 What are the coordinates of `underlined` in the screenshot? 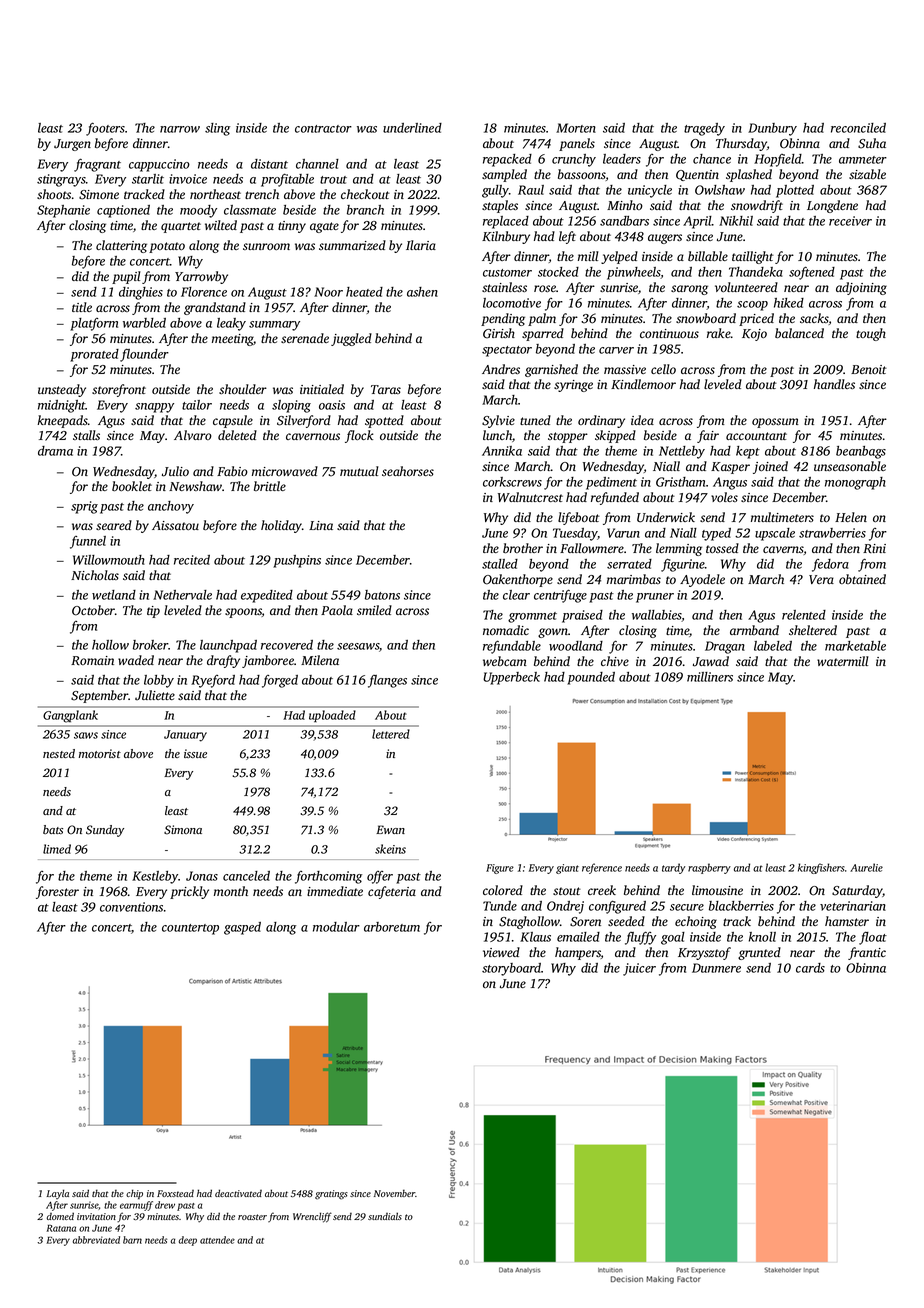 It's located at (412, 128).
